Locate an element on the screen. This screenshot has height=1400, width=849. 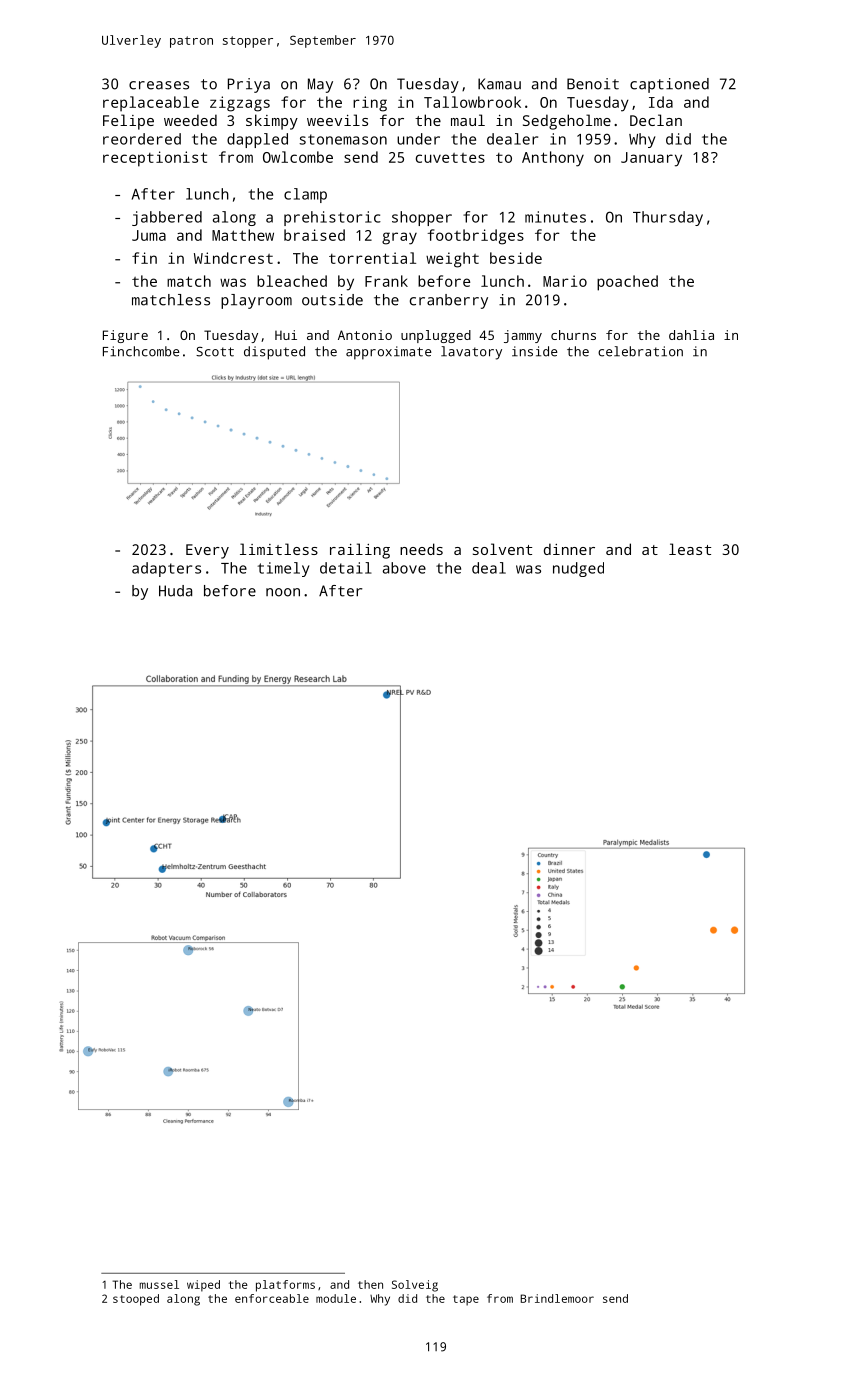
captioned is located at coordinates (669, 85).
